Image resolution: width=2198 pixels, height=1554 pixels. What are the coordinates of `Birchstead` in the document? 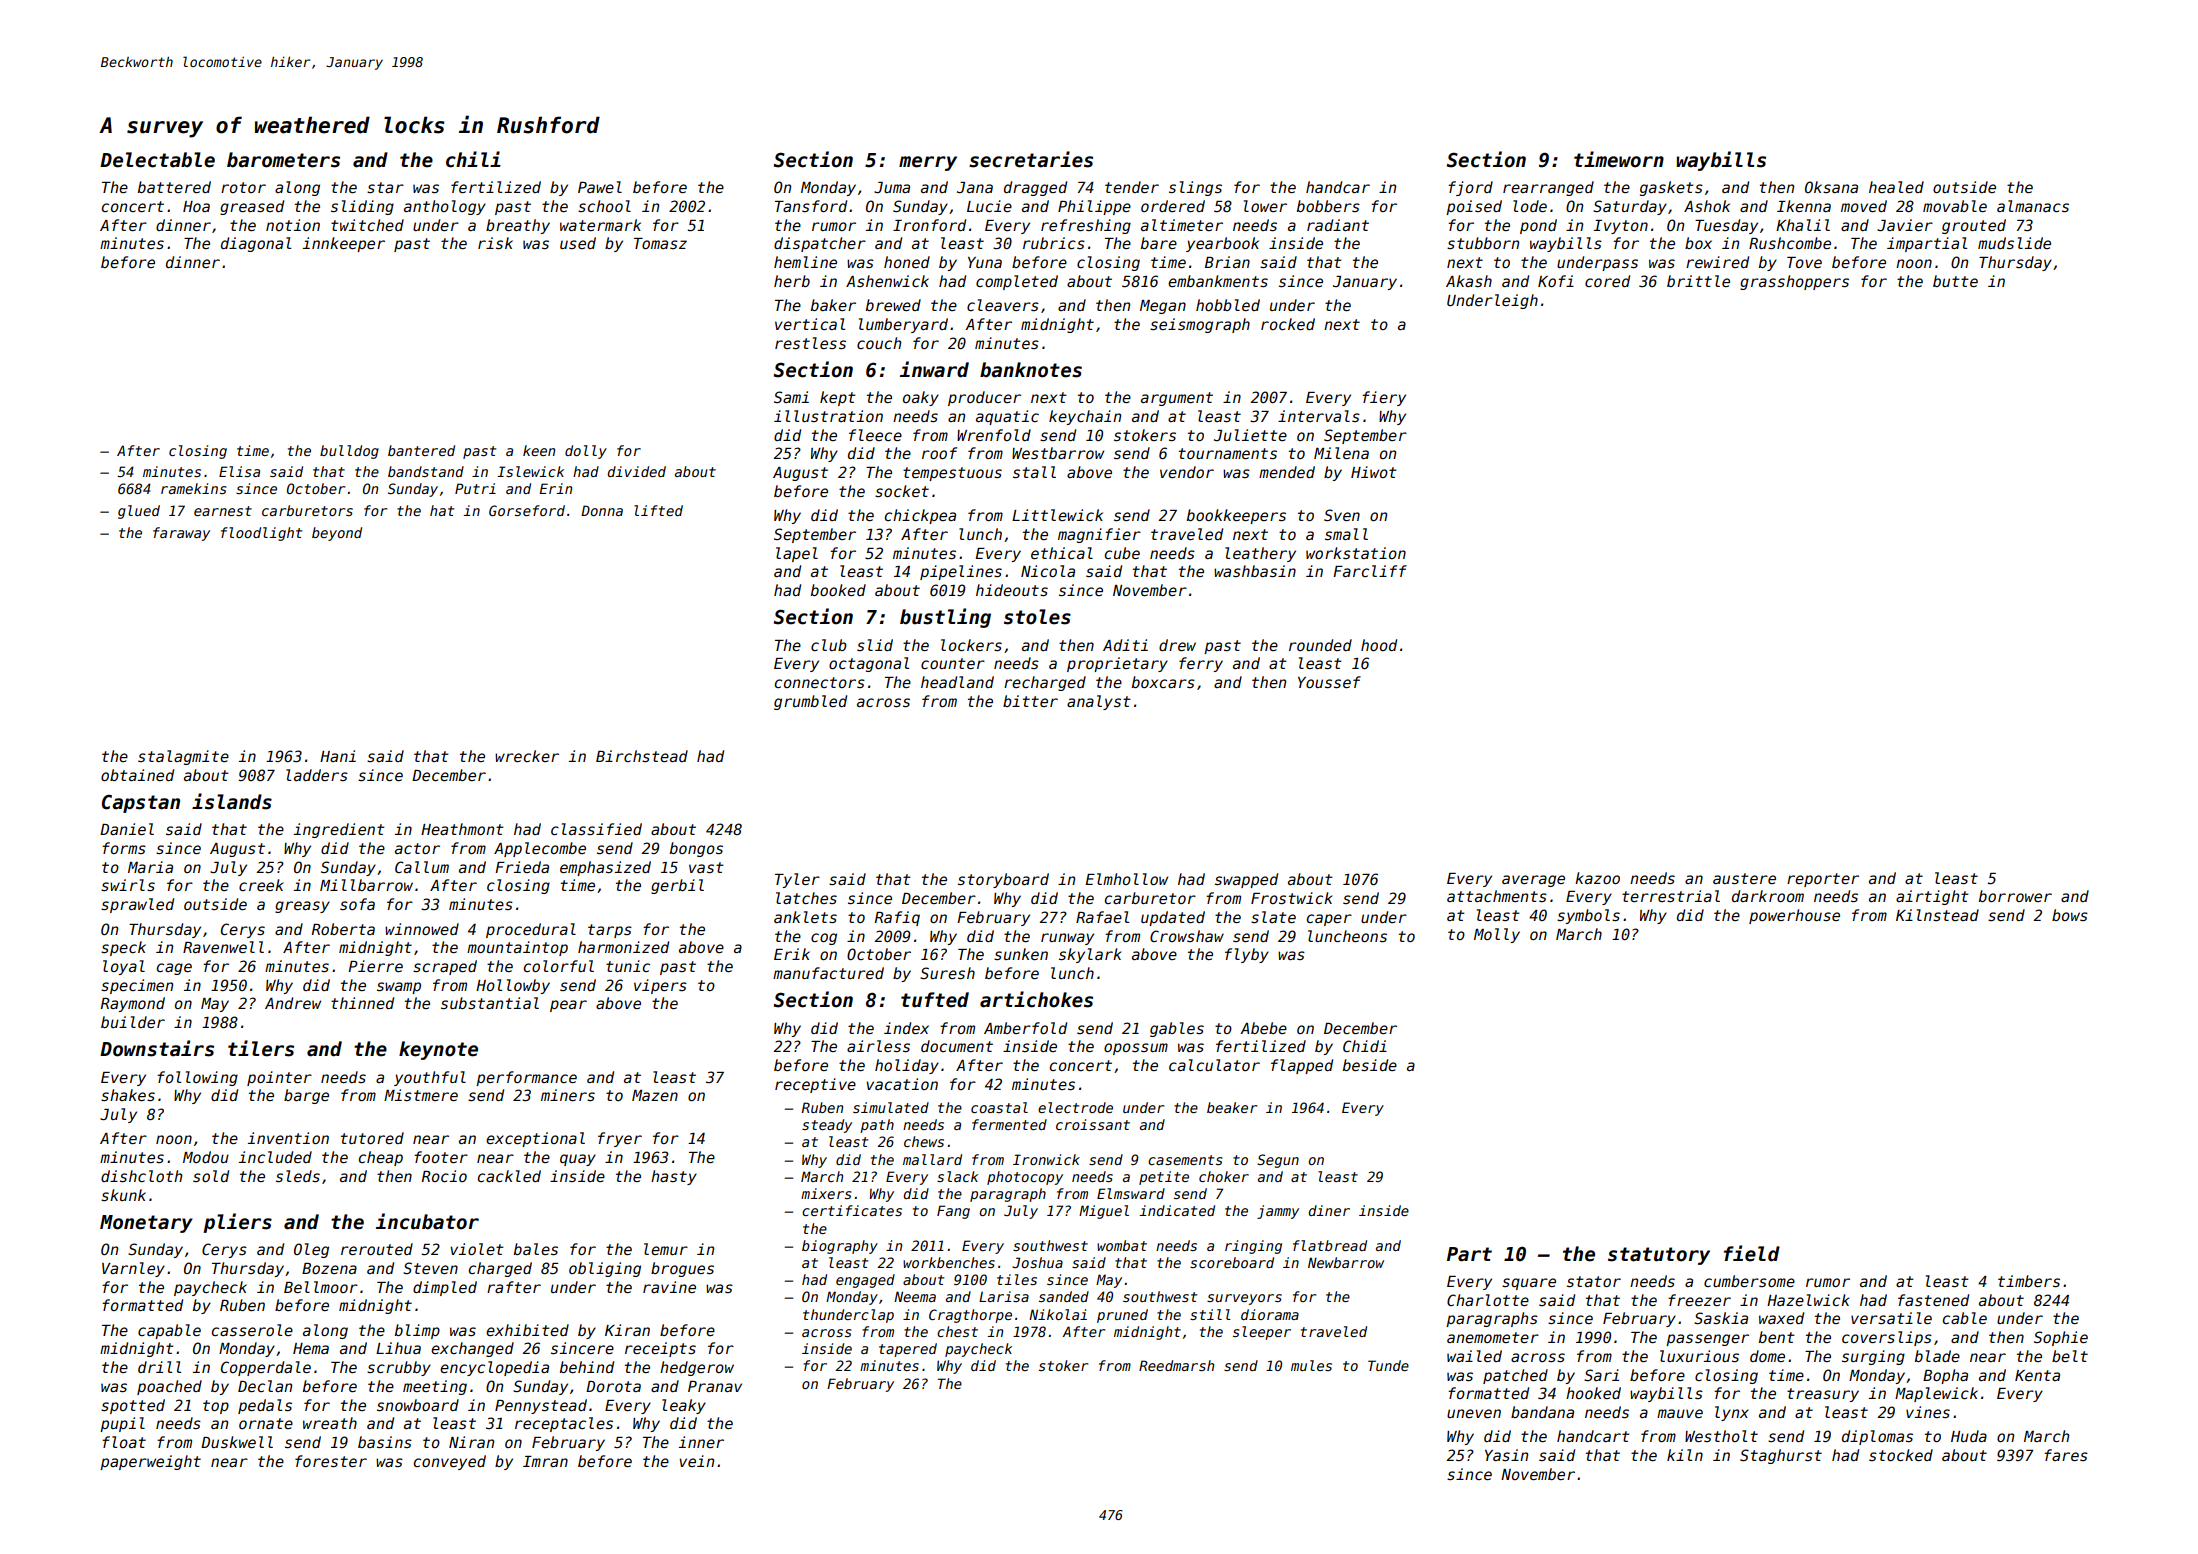 It's located at (642, 756).
